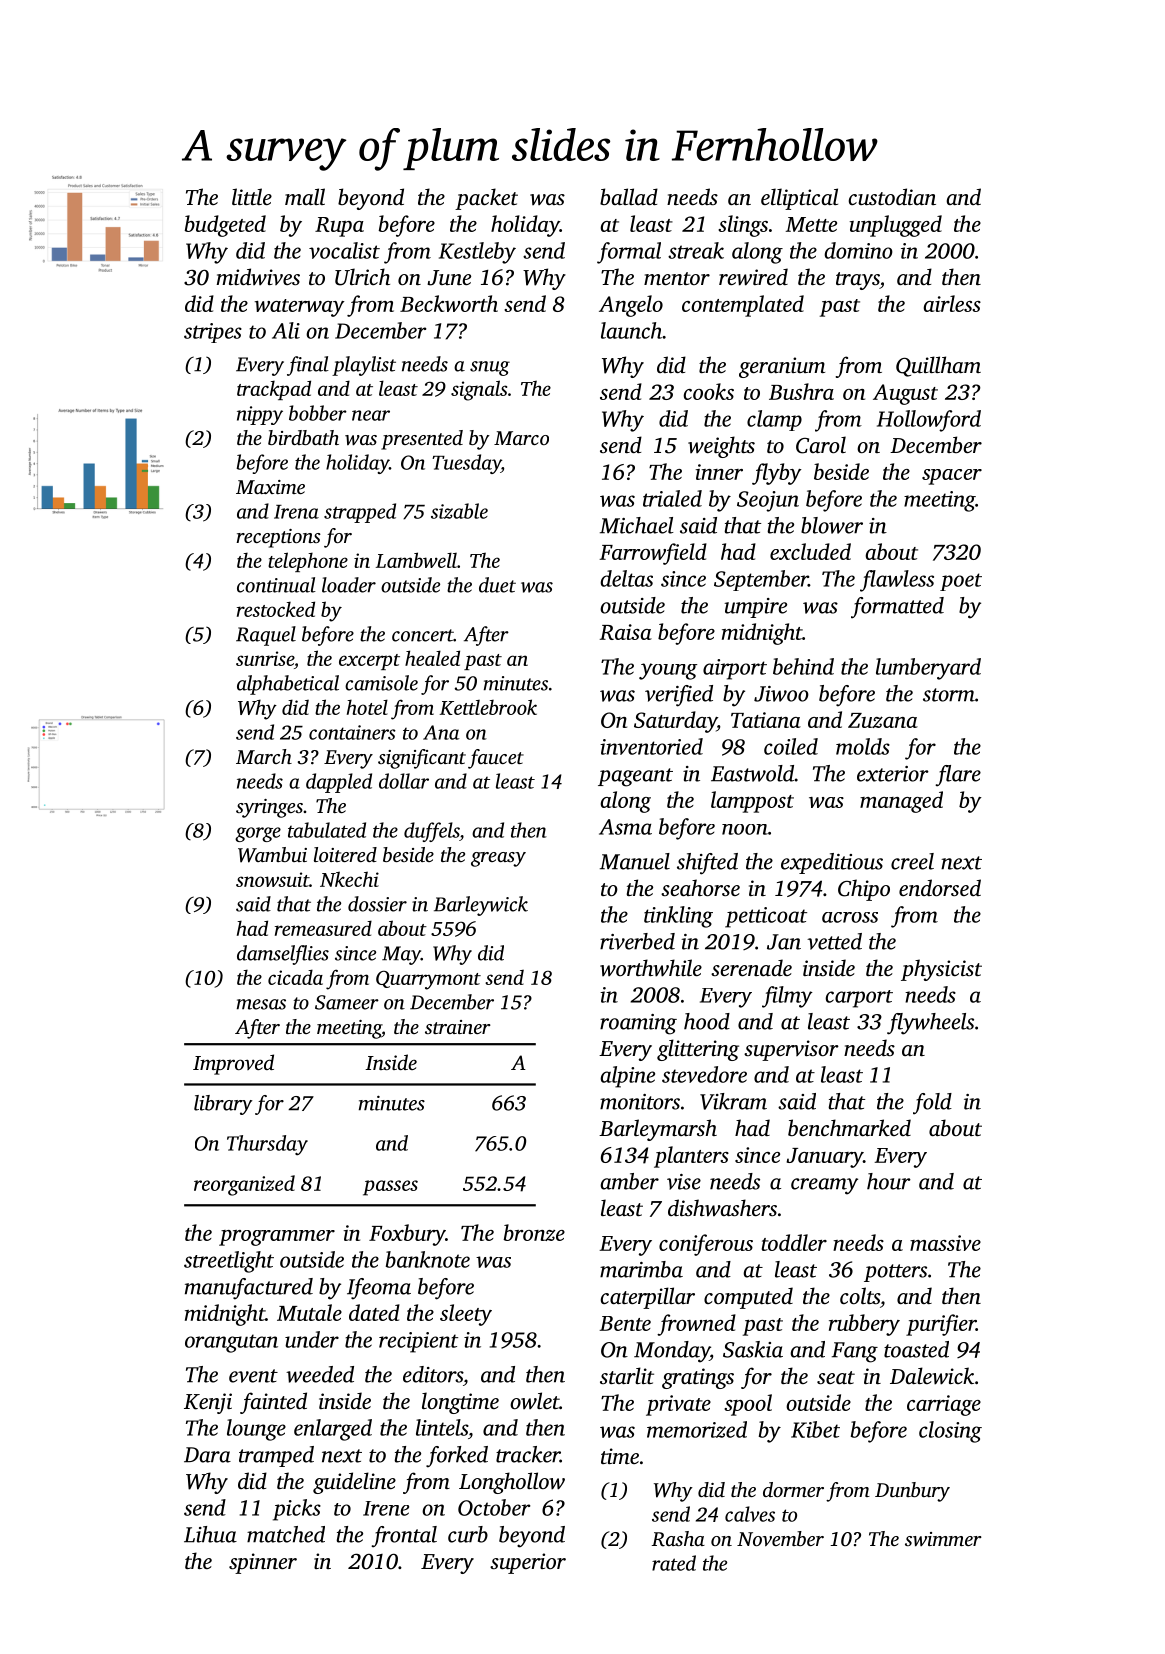 This document has height=1654, width=1165. Describe the element at coordinates (626, 578) in the document. I see `deltas` at that location.
